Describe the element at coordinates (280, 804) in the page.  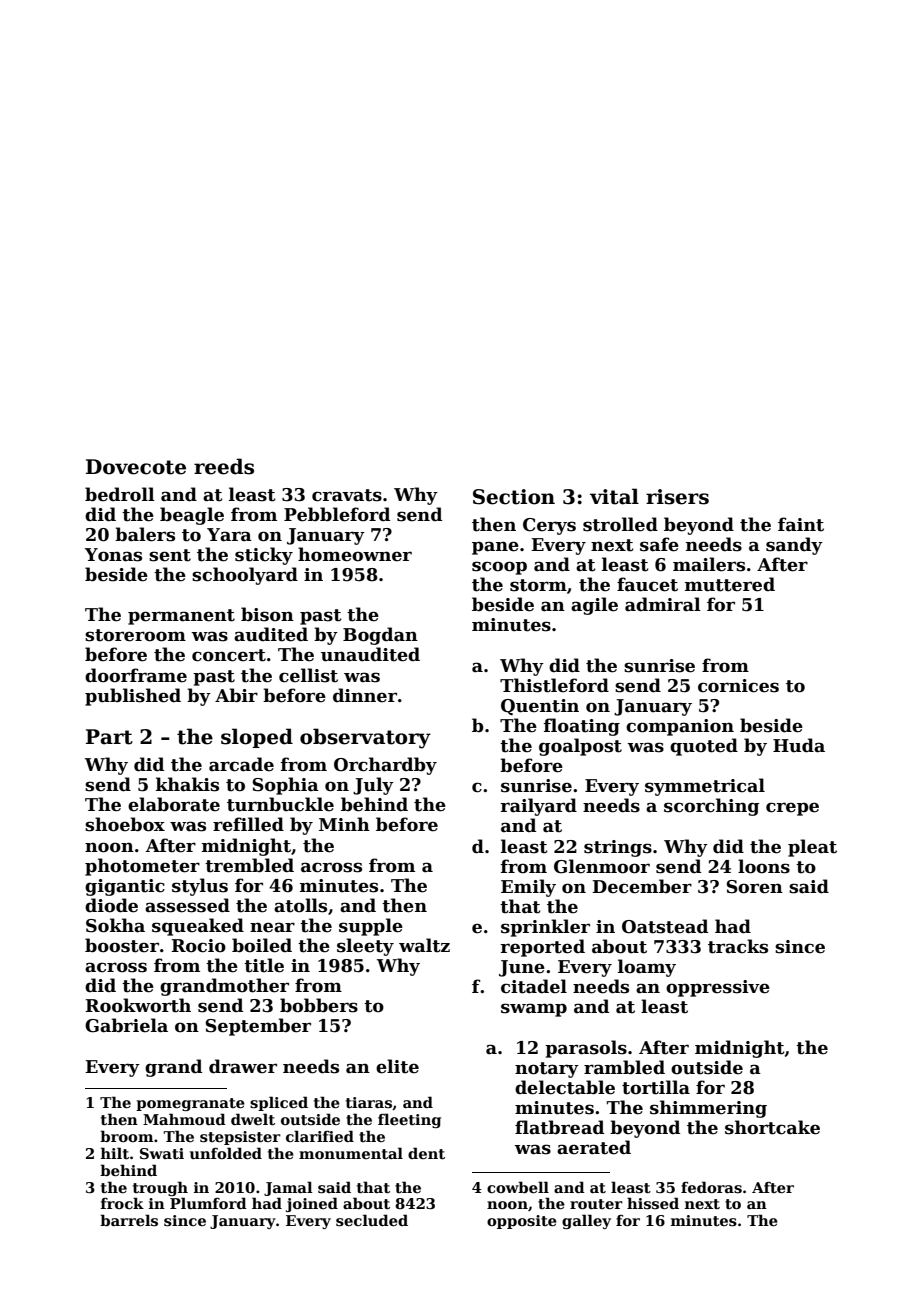
I see `turnbuckle` at that location.
